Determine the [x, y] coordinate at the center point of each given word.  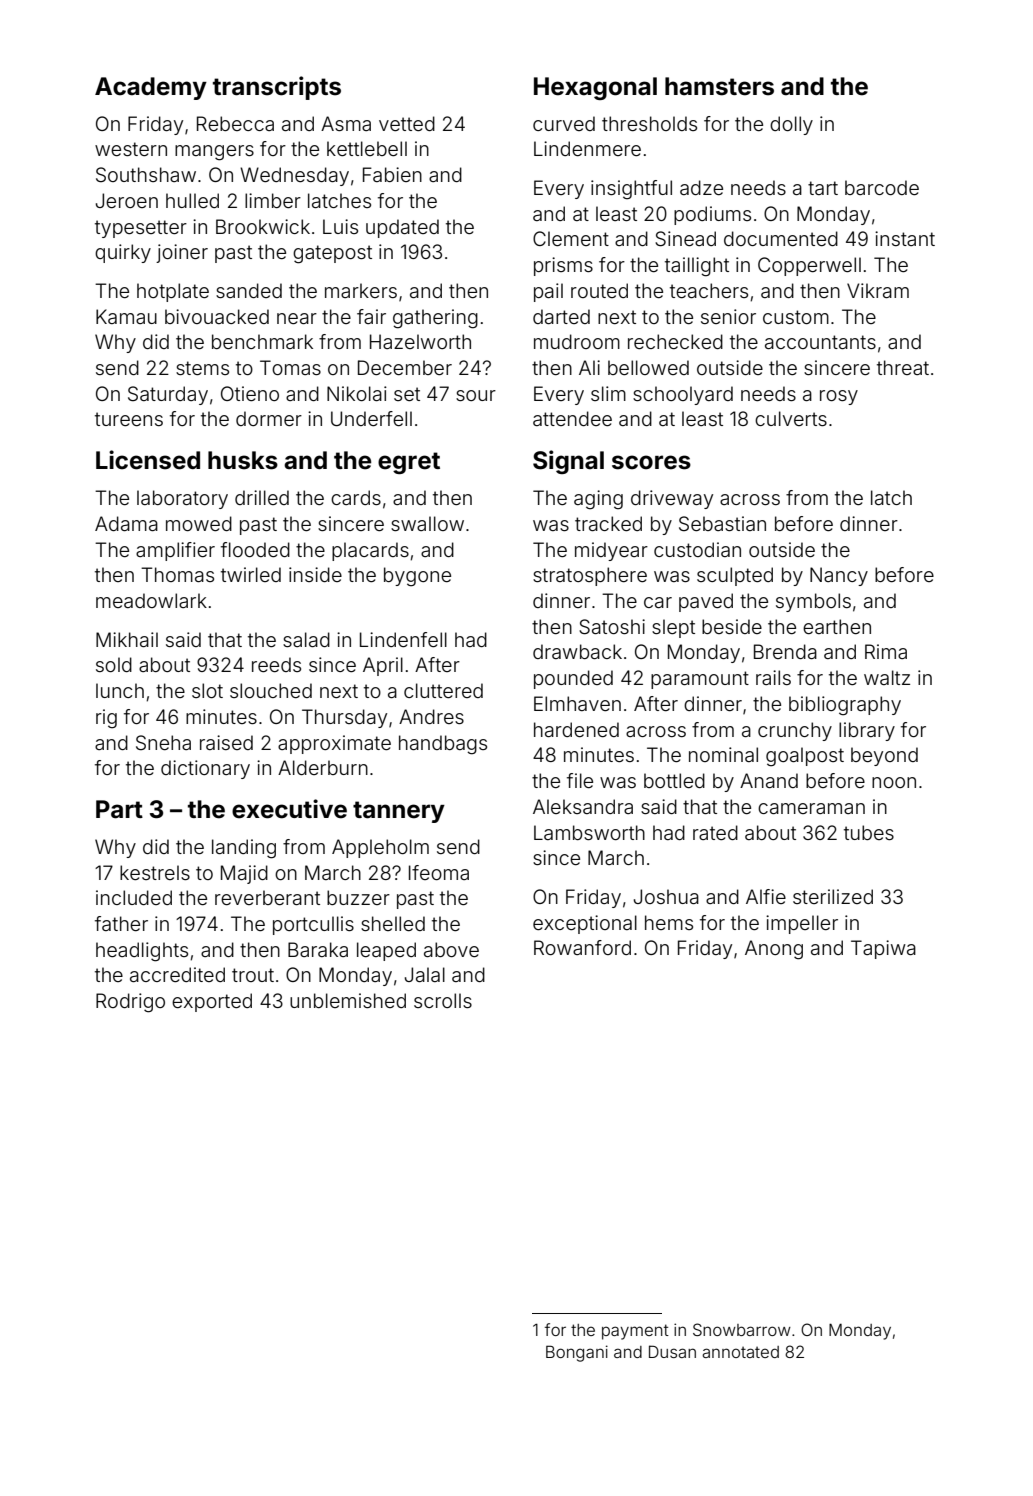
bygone [417, 577]
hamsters [719, 86]
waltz [887, 677]
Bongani [577, 1353]
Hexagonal [595, 88]
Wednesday [294, 176]
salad [306, 639]
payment [635, 1332]
